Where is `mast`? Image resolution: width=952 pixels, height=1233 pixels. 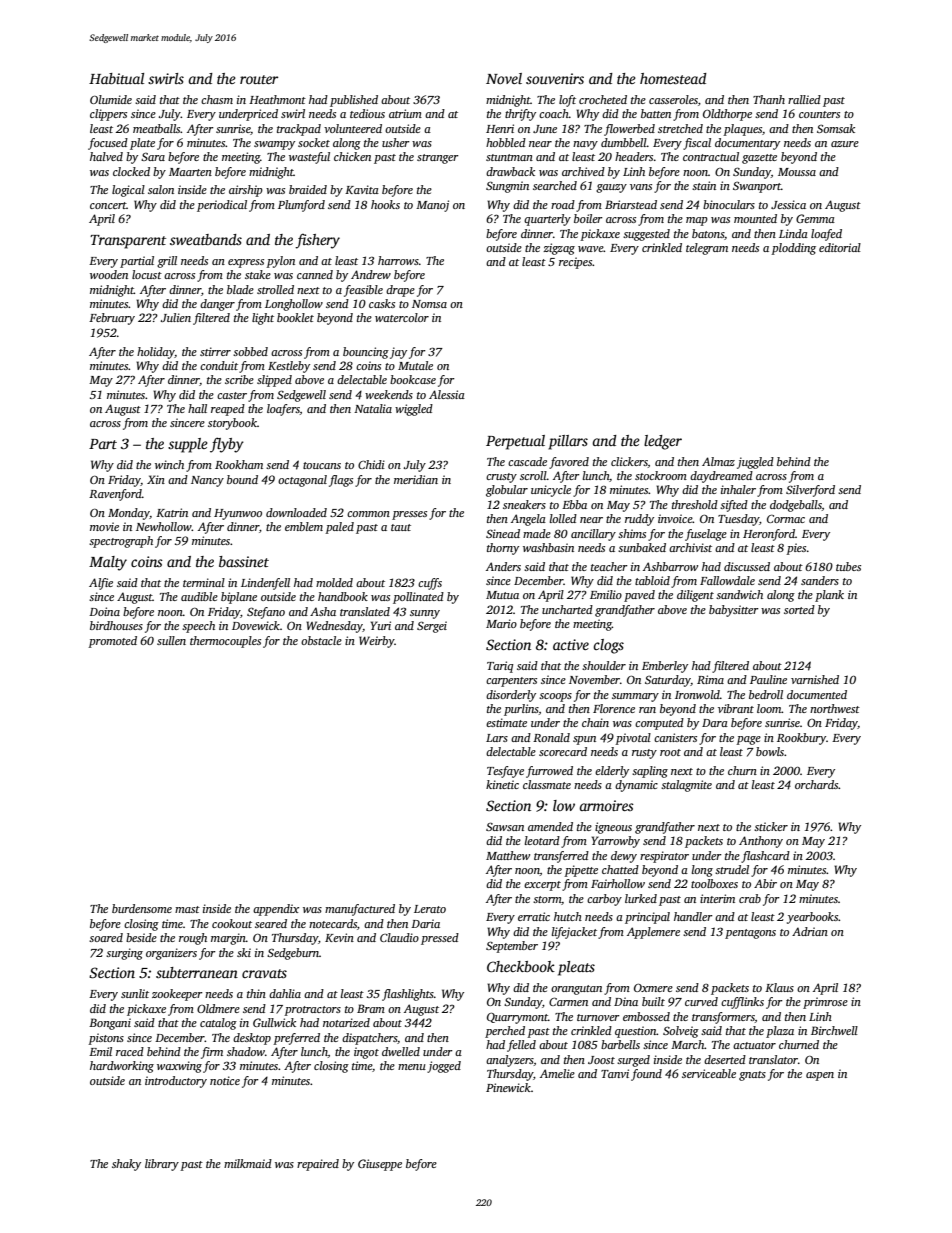
mast is located at coordinates (187, 909).
